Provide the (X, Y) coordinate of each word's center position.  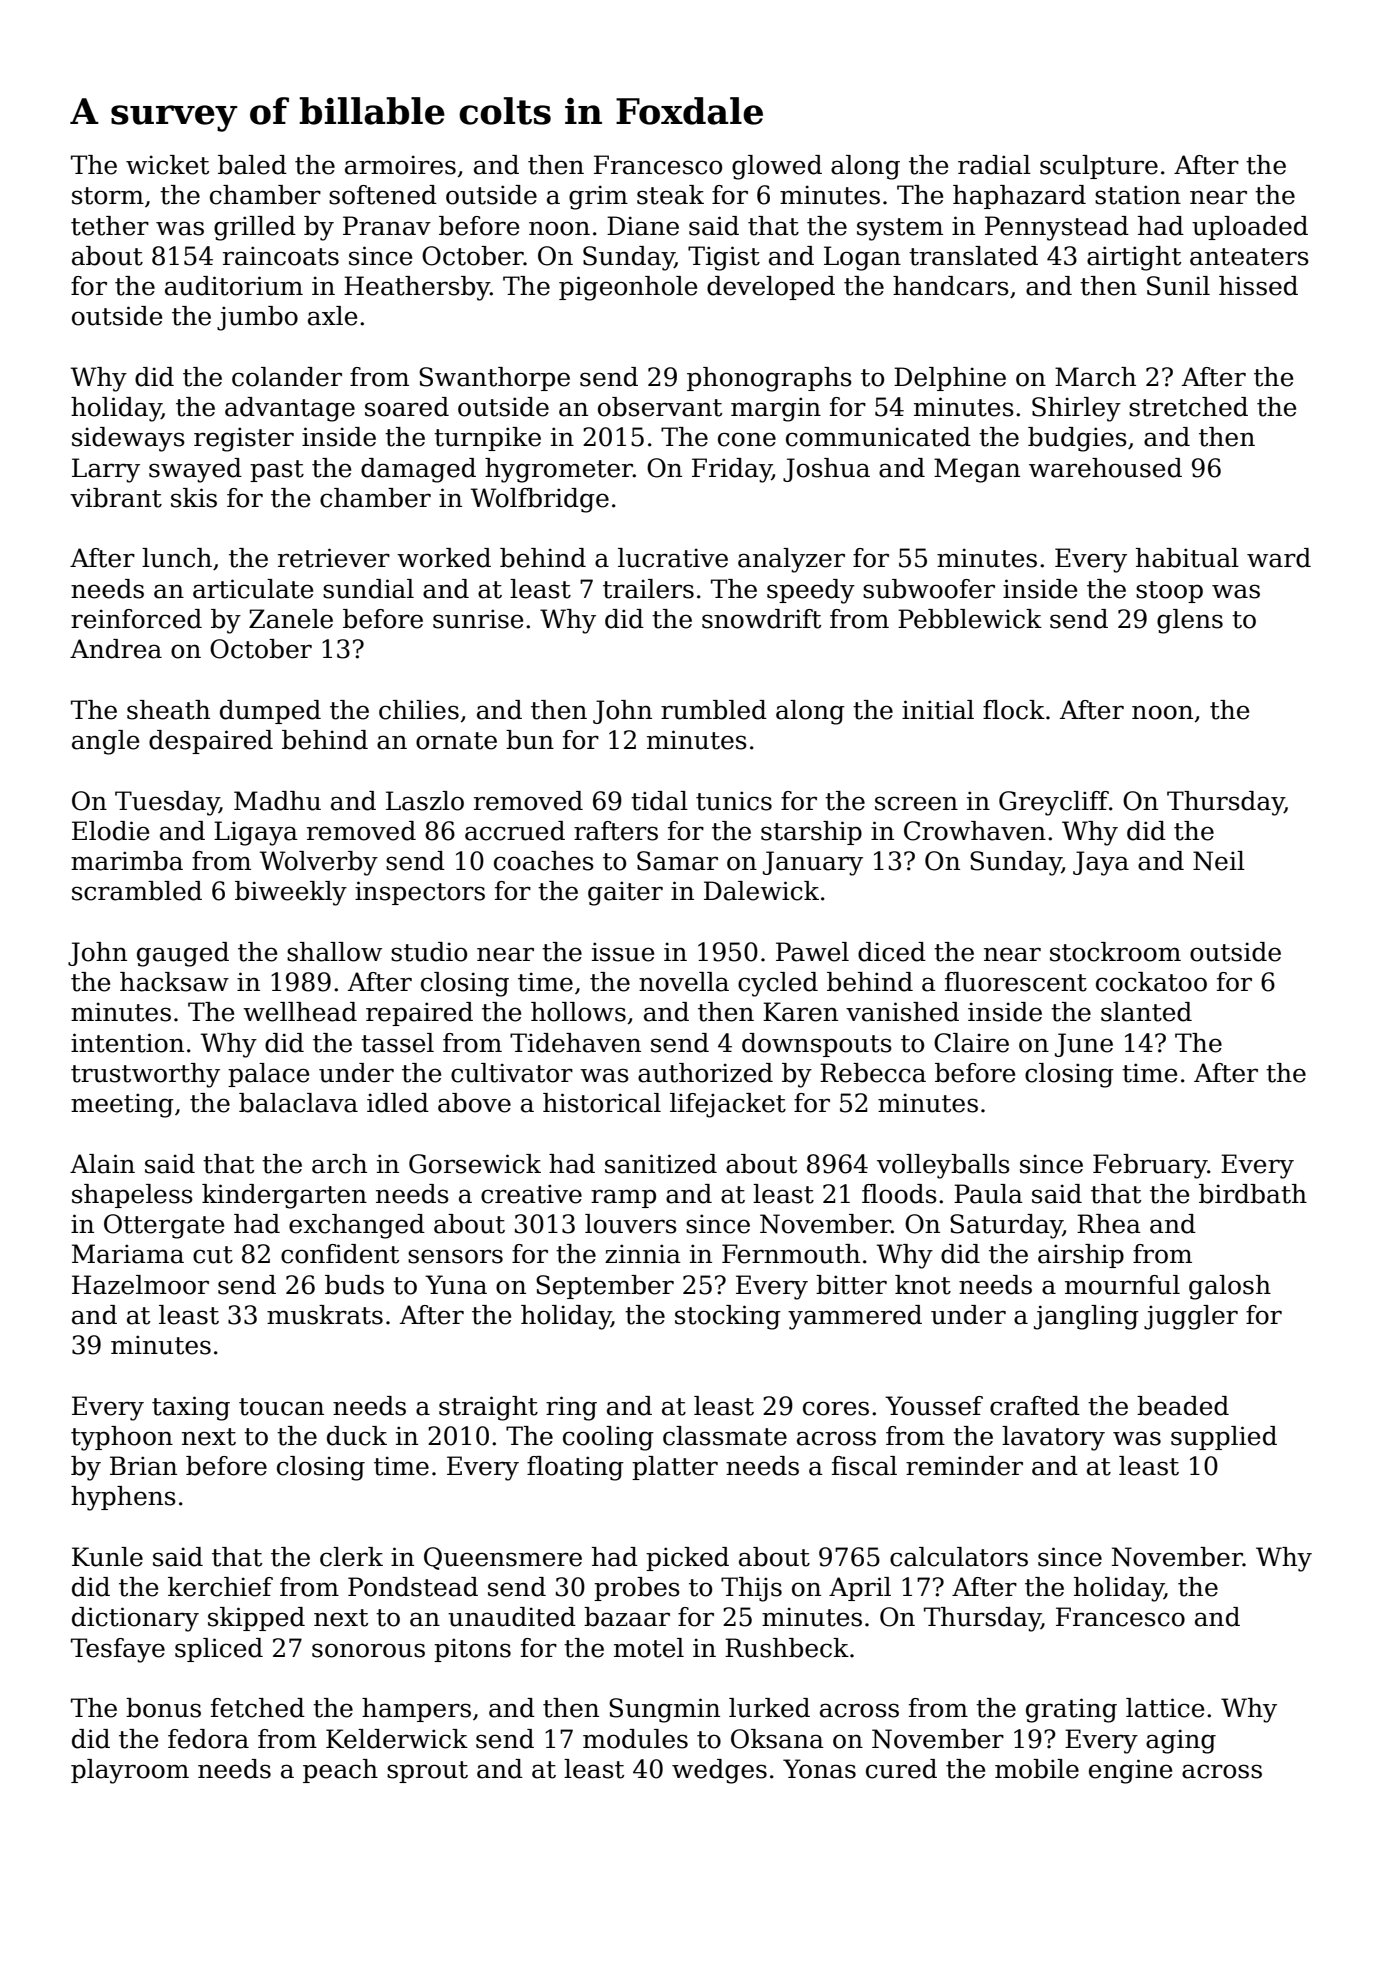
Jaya (1101, 863)
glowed (777, 167)
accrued (515, 831)
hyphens (123, 1498)
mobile (1037, 1769)
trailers (648, 589)
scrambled (137, 891)
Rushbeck (787, 1648)
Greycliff (1054, 803)
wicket (167, 165)
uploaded (1250, 228)
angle (105, 742)
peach (340, 1771)
